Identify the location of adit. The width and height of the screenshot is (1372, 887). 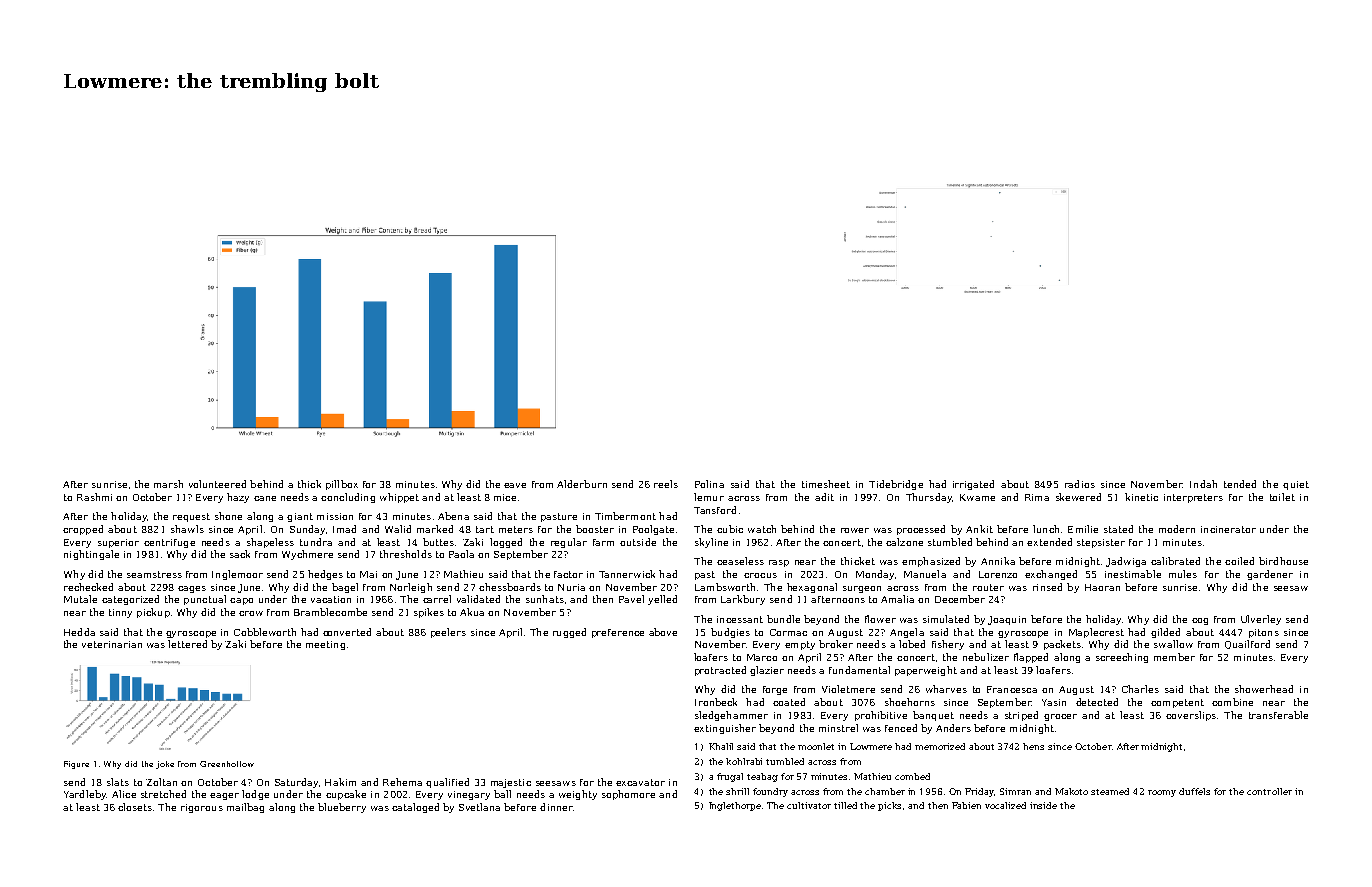
(824, 497).
